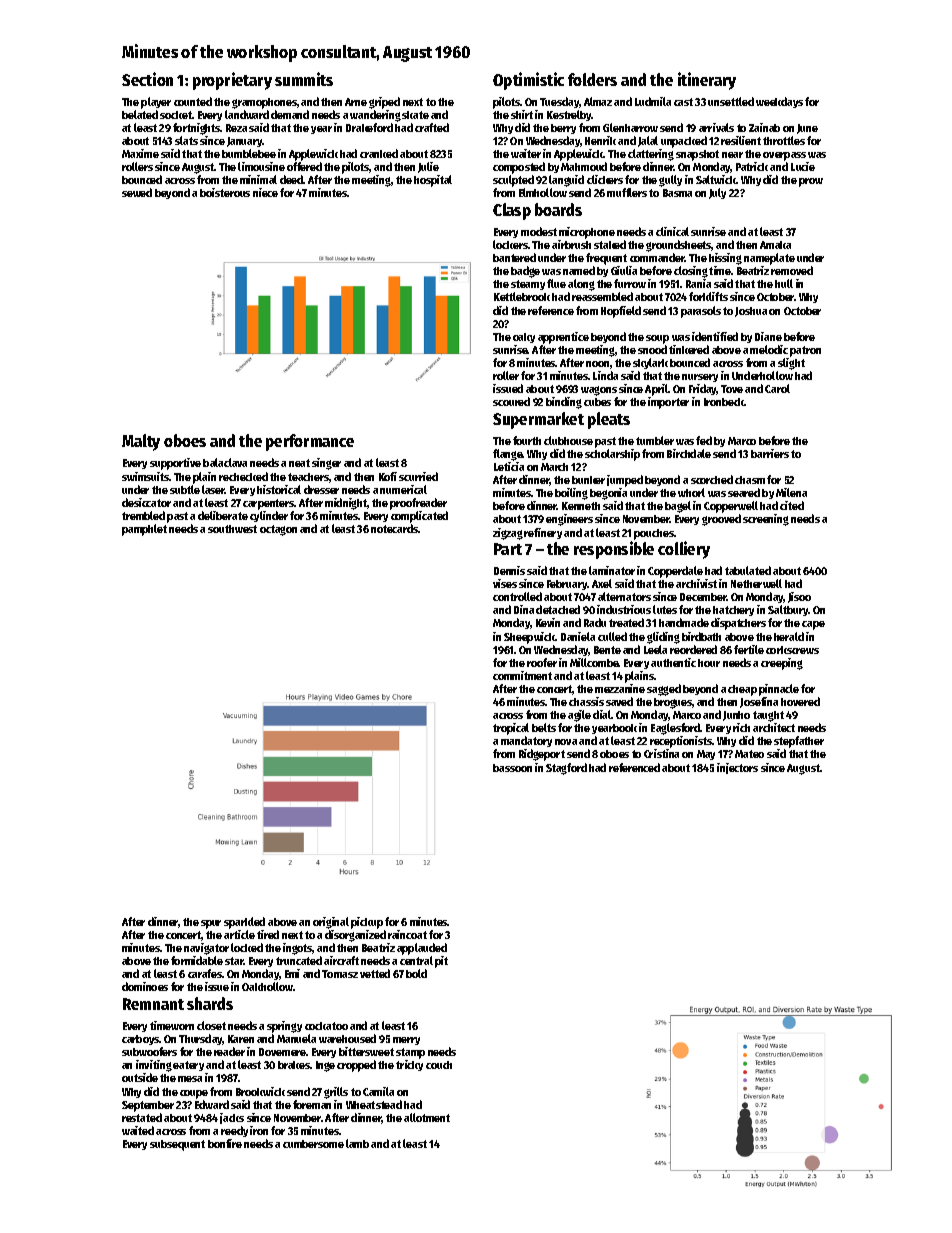  Describe the element at coordinates (147, 79) in the screenshot. I see `Section` at that location.
